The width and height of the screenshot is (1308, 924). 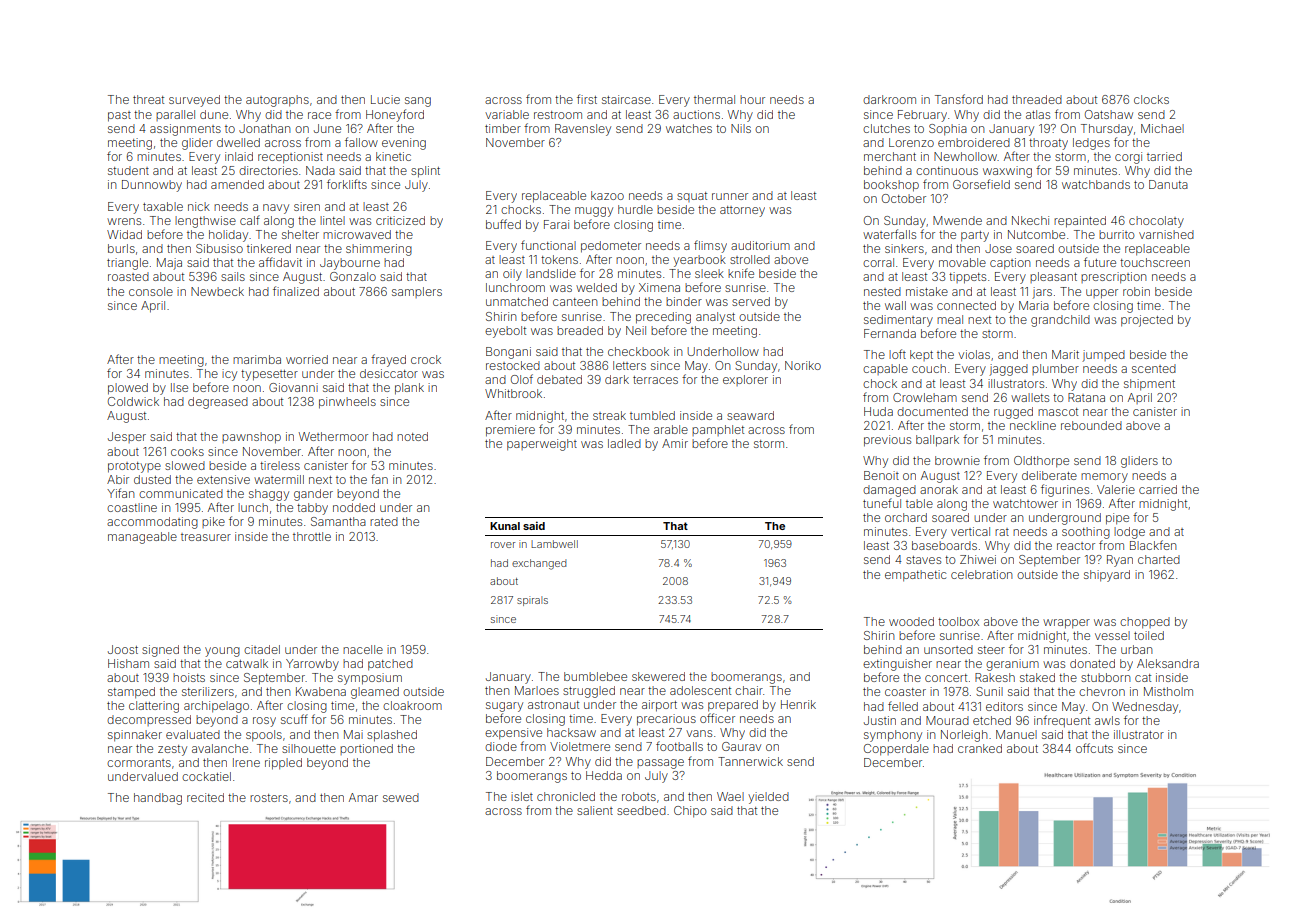 What do you see at coordinates (923, 560) in the screenshot?
I see `staves` at bounding box center [923, 560].
